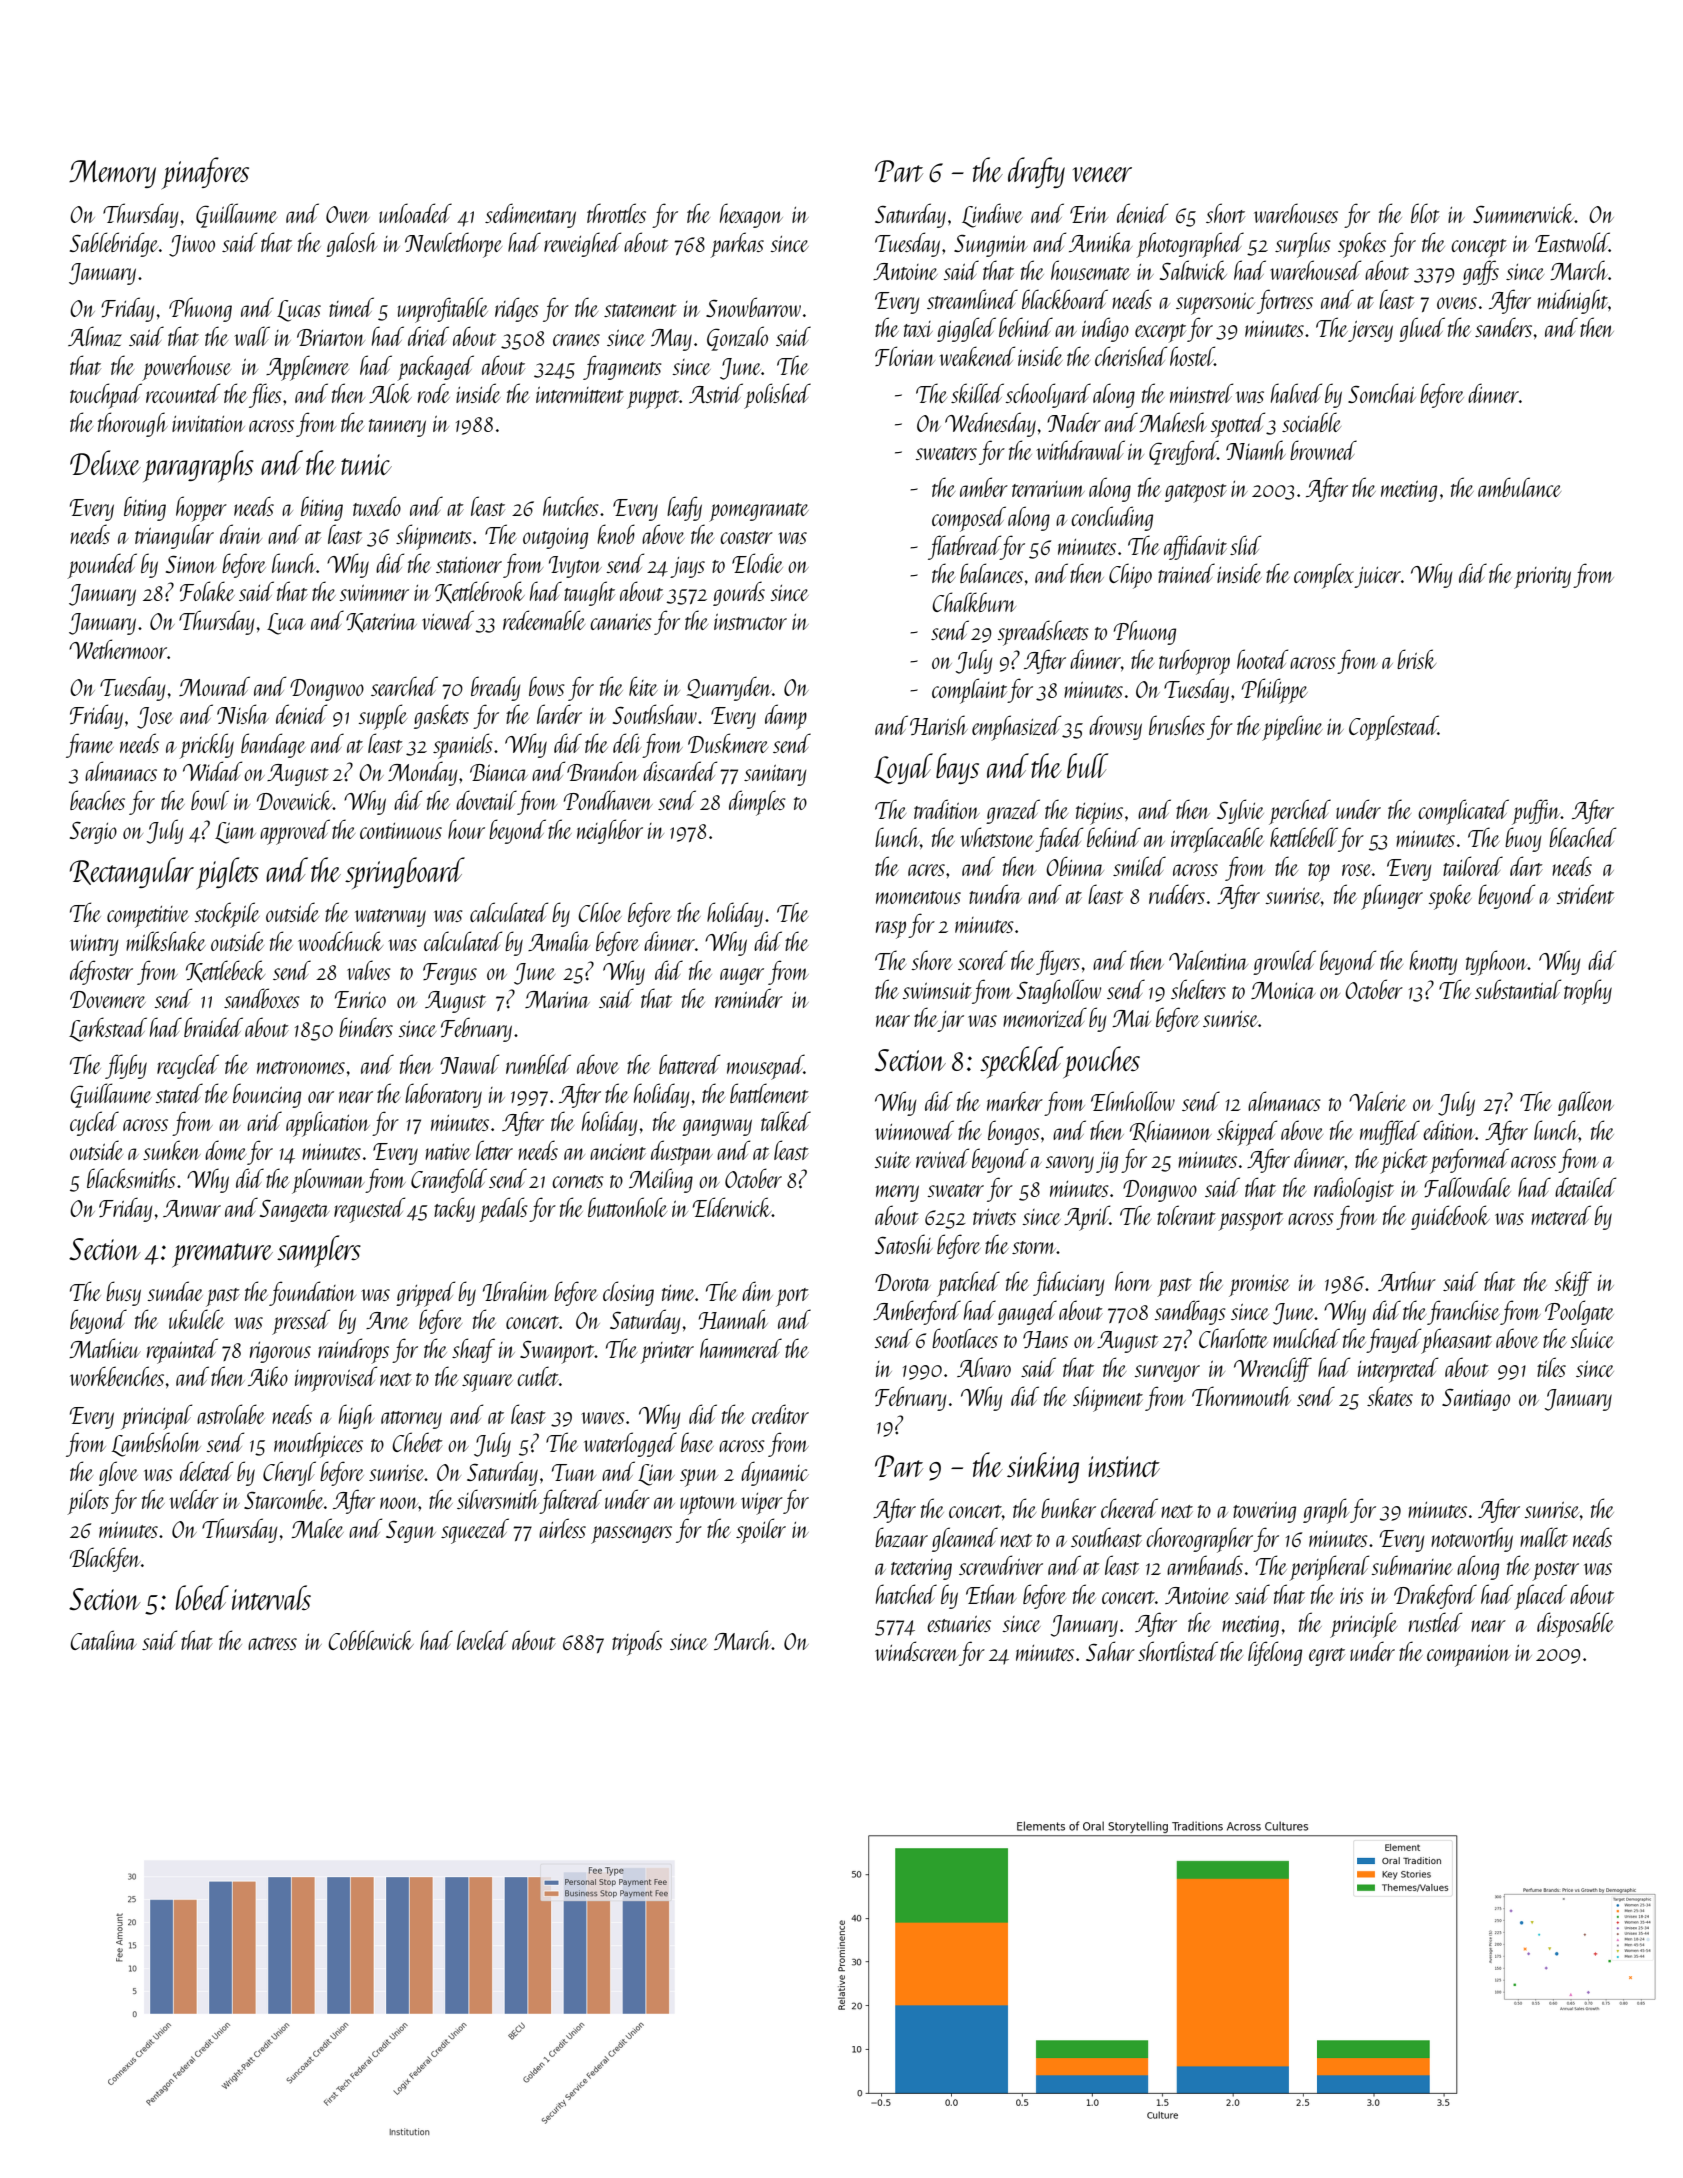  I want to click on drain, so click(241, 534).
